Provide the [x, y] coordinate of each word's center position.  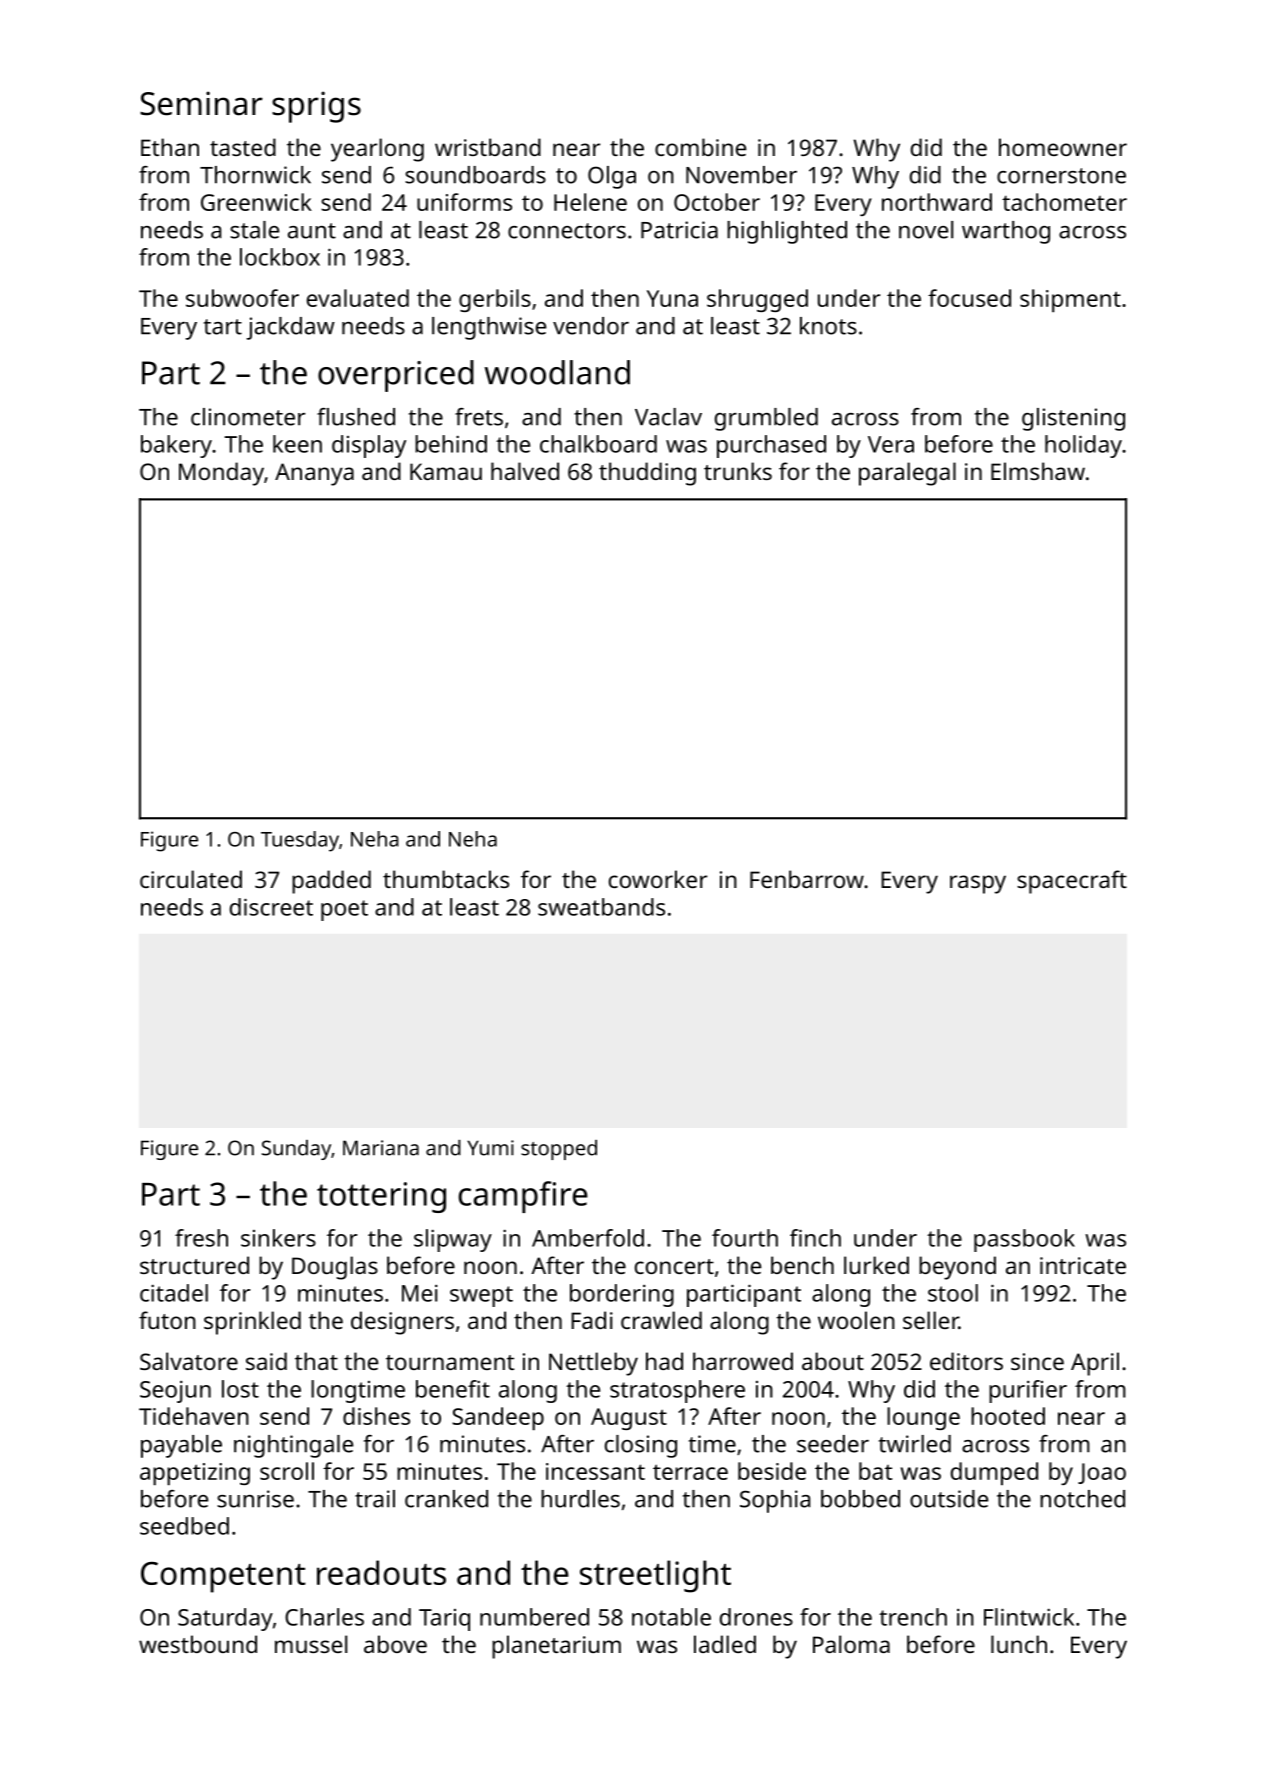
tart [223, 327]
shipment [1070, 300]
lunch [1019, 1644]
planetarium [556, 1647]
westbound [198, 1644]
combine [700, 147]
